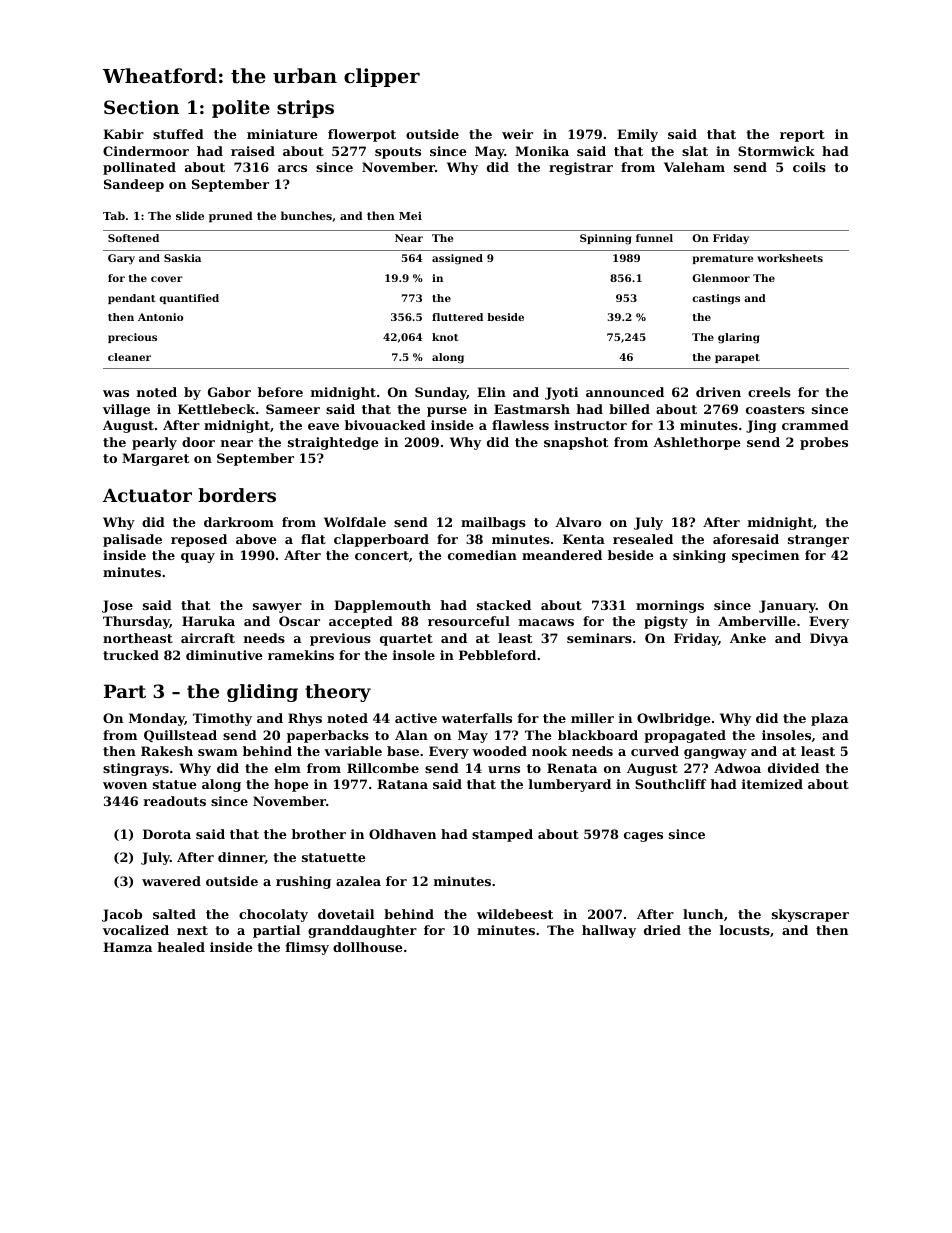  I want to click on bivouacked, so click(385, 425).
